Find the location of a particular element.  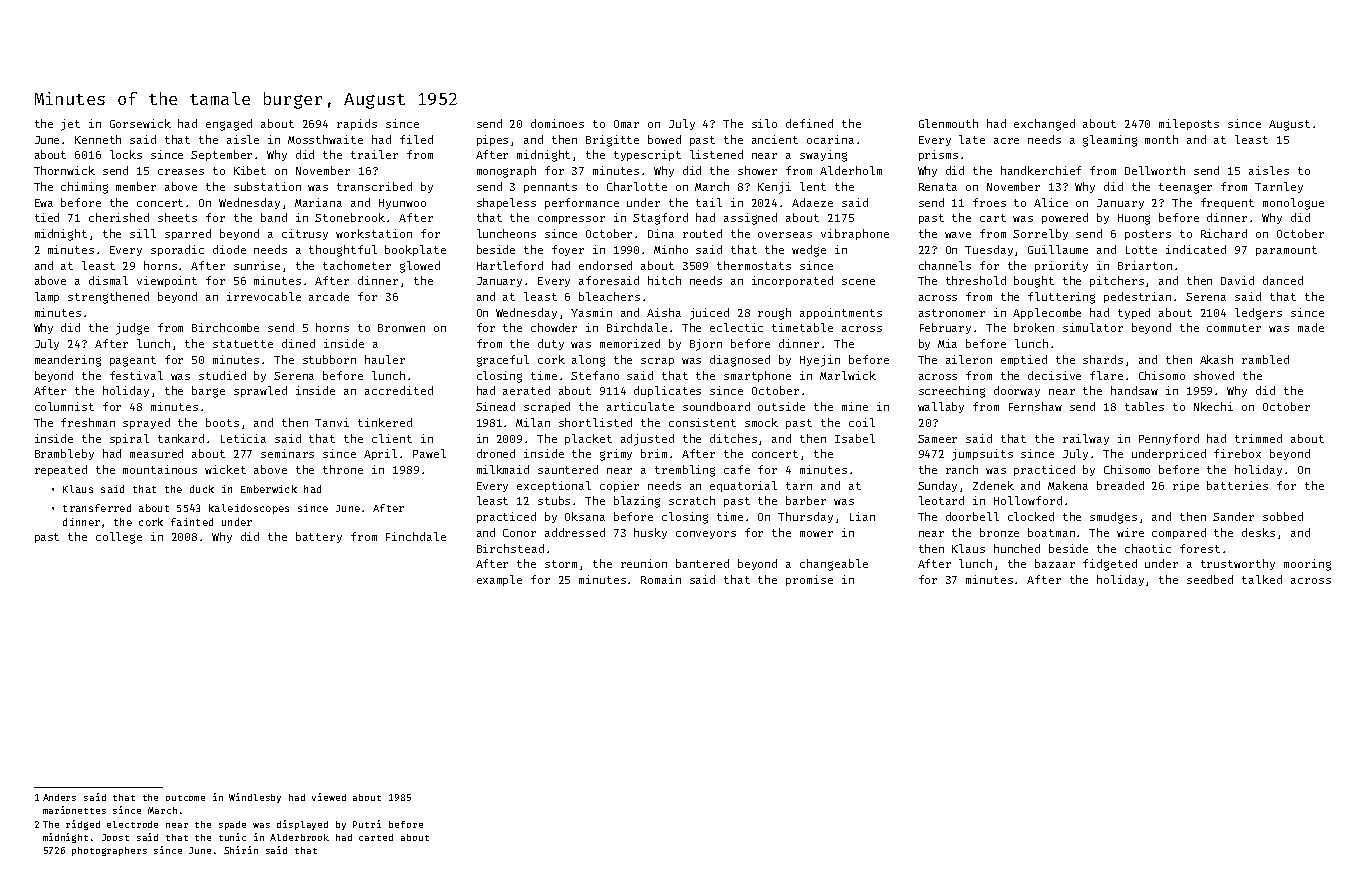

Putri is located at coordinates (367, 824).
